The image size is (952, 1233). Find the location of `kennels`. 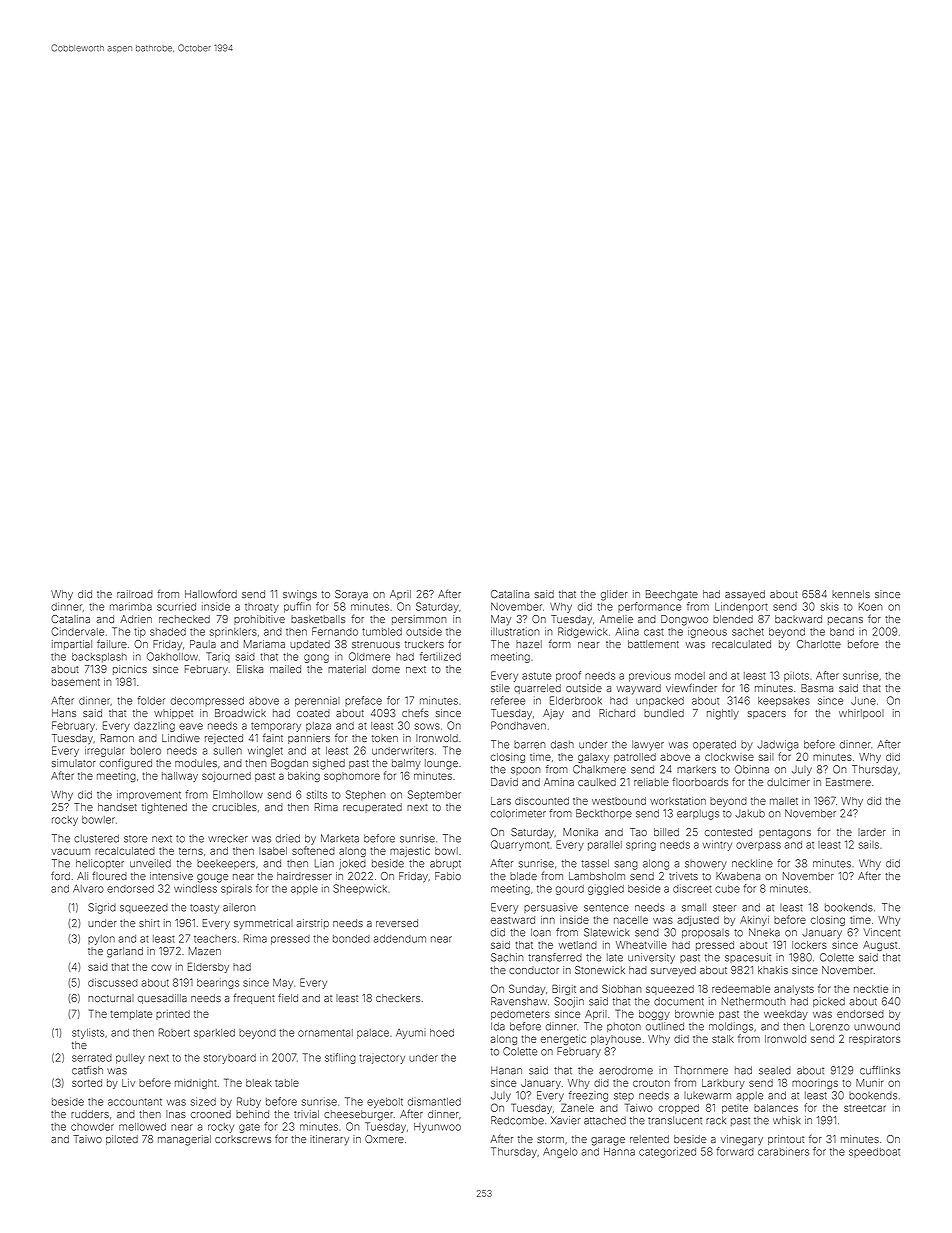

kennels is located at coordinates (851, 594).
